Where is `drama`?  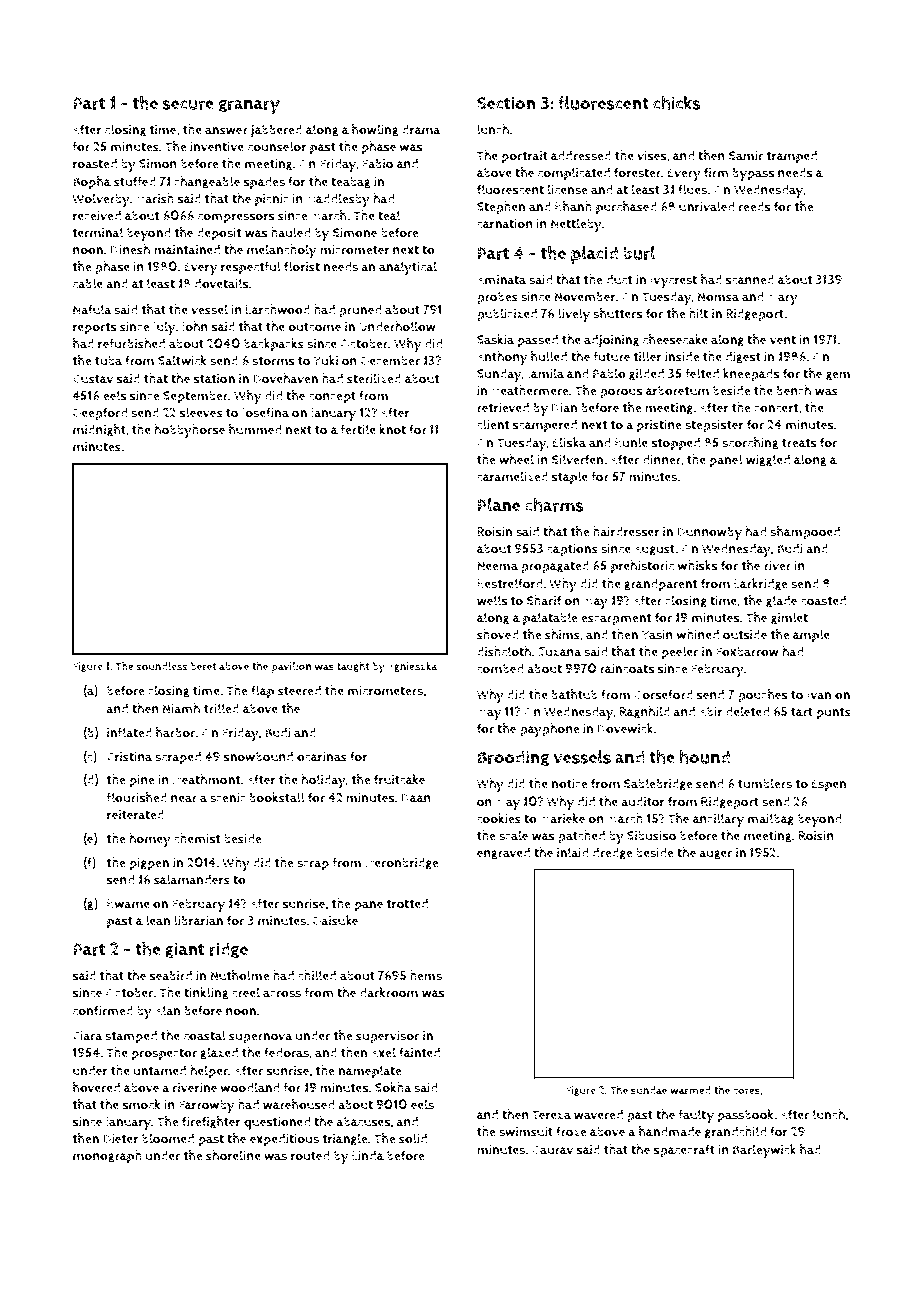
drama is located at coordinates (421, 129).
